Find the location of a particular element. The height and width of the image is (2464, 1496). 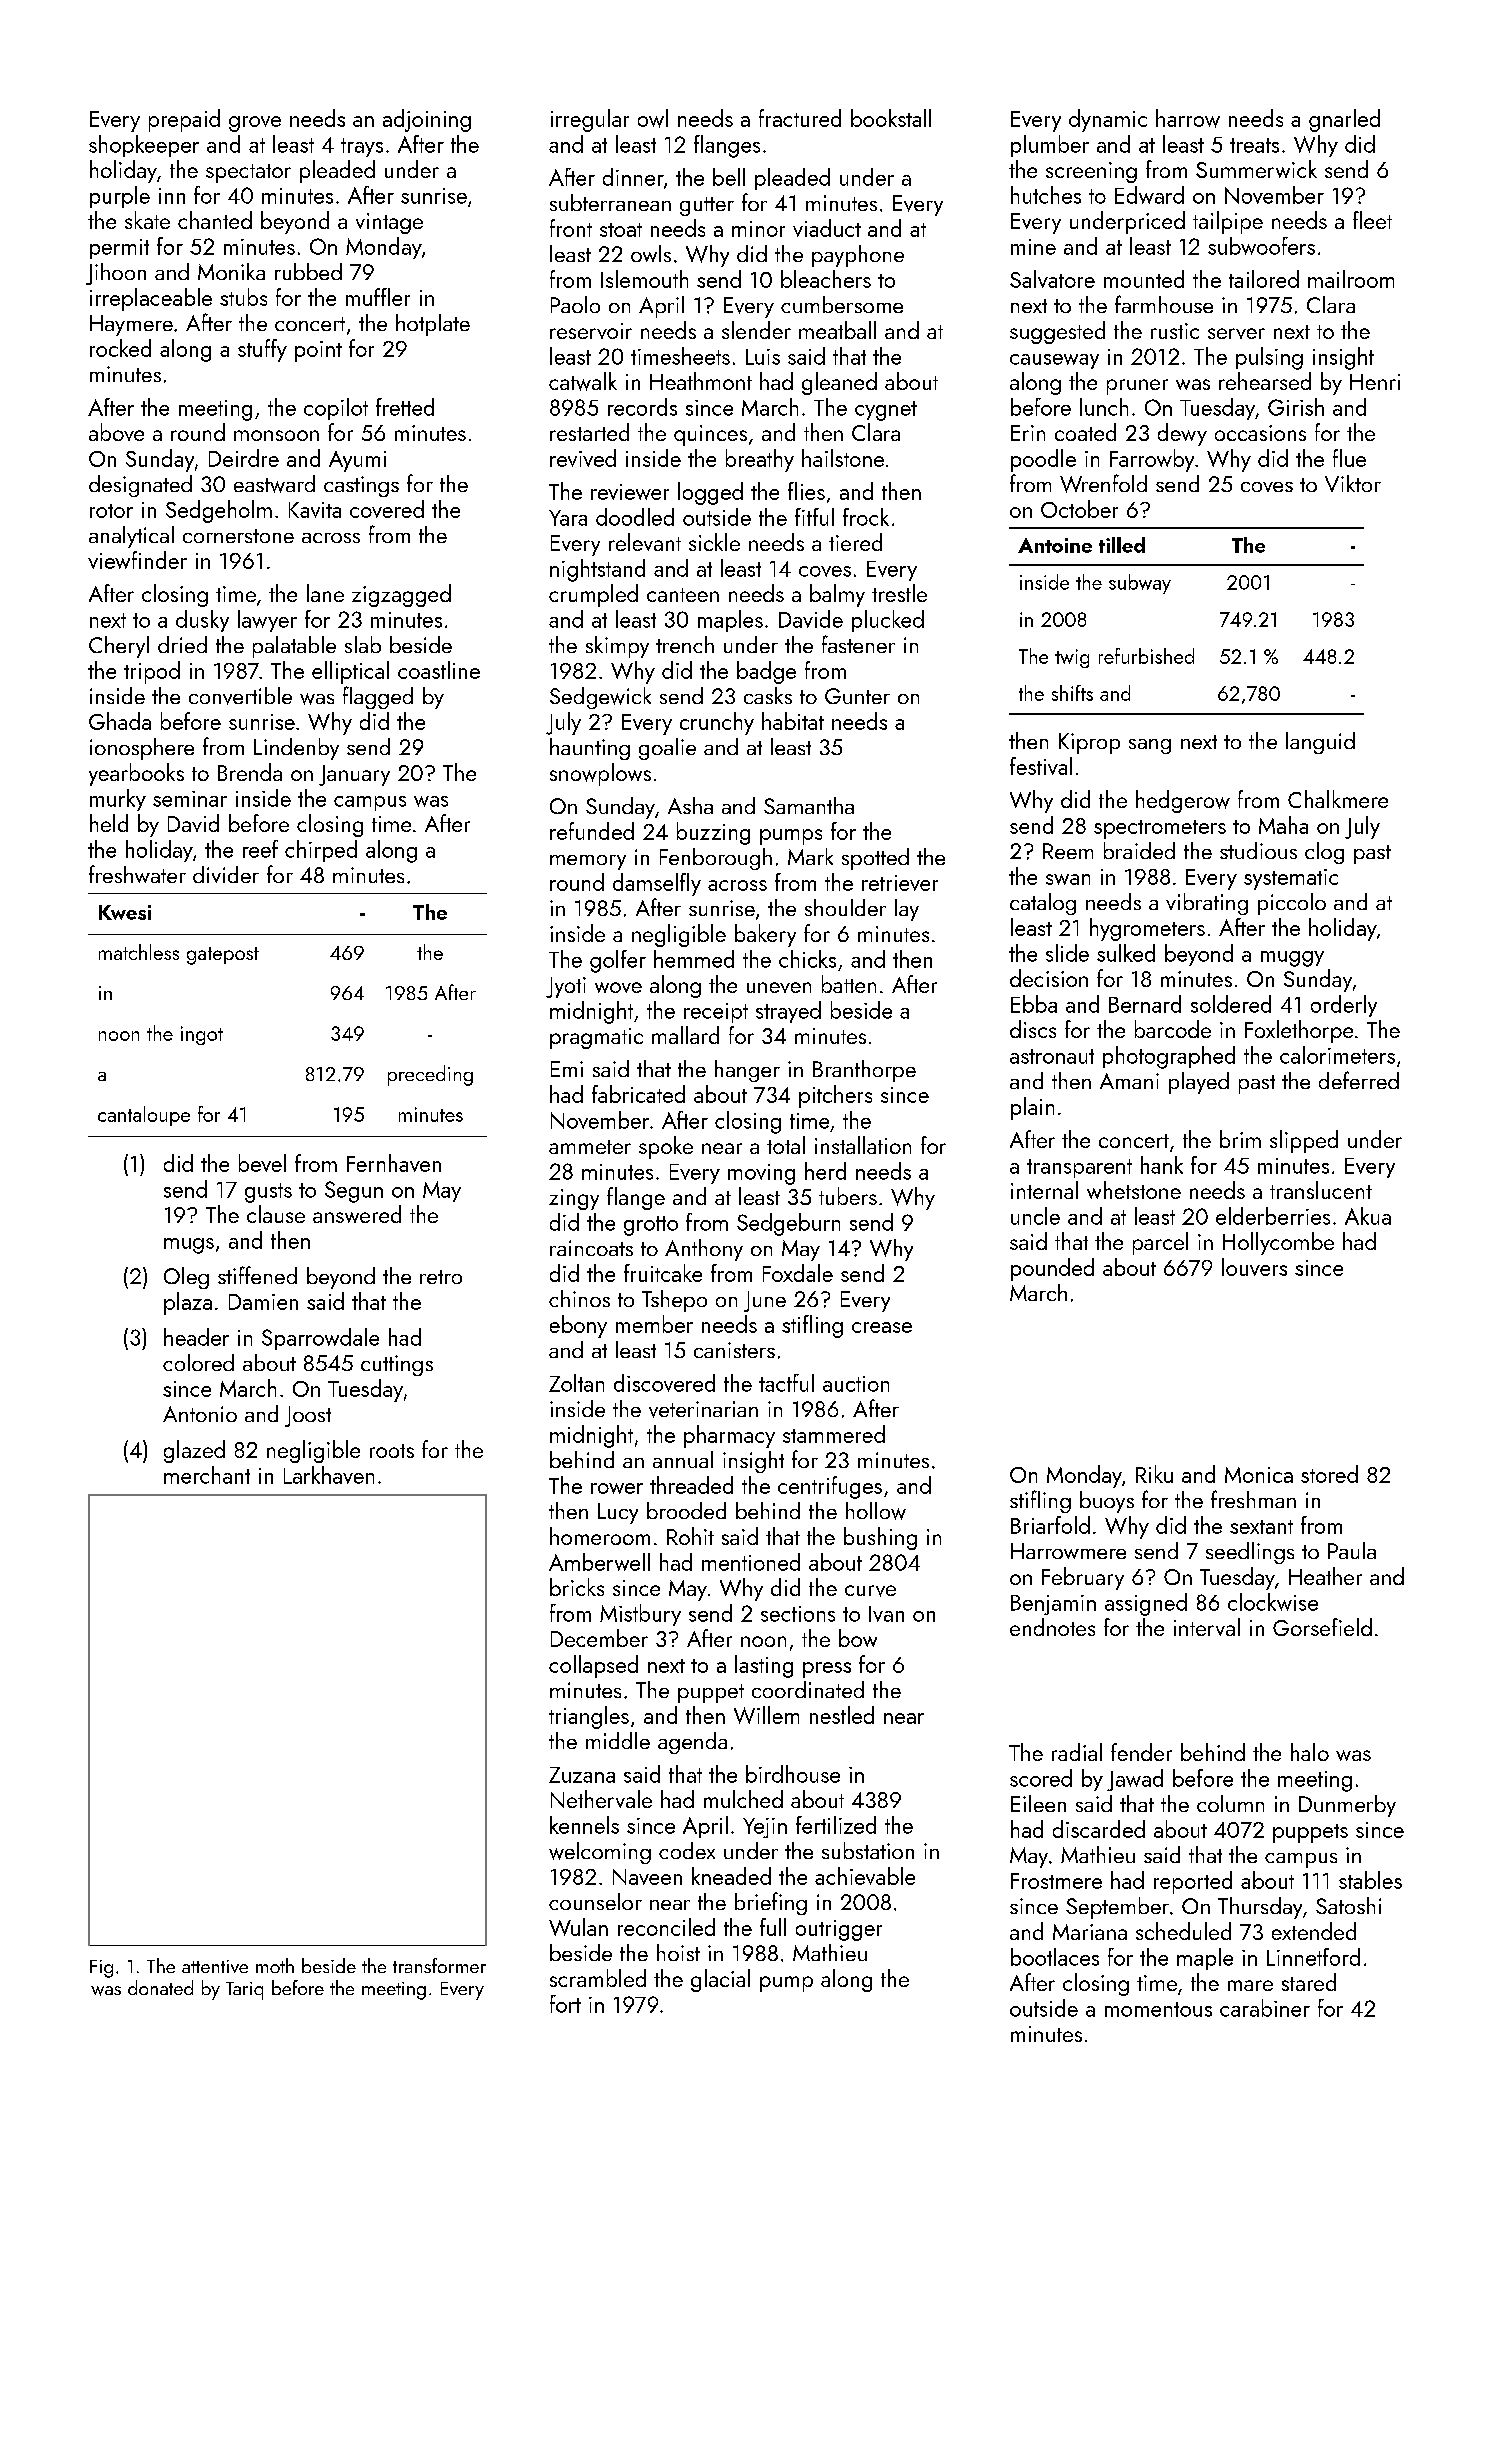

Ghada is located at coordinates (120, 721).
